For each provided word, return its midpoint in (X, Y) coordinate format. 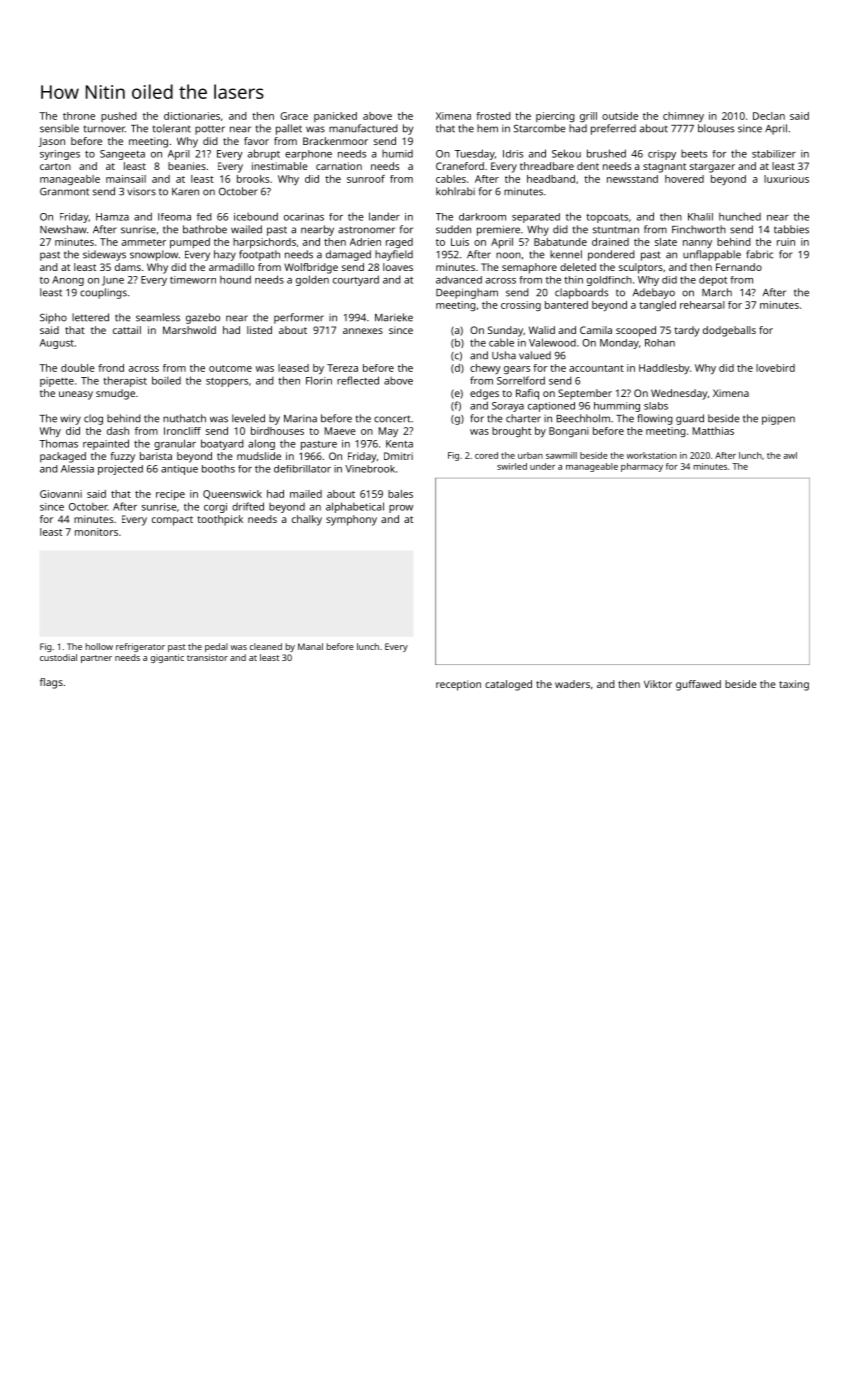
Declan (769, 116)
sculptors (641, 268)
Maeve (340, 431)
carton (55, 166)
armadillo (231, 267)
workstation (652, 455)
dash (118, 431)
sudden (453, 229)
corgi (215, 508)
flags (51, 683)
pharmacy (642, 467)
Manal (310, 646)
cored (486, 455)
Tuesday (475, 154)
